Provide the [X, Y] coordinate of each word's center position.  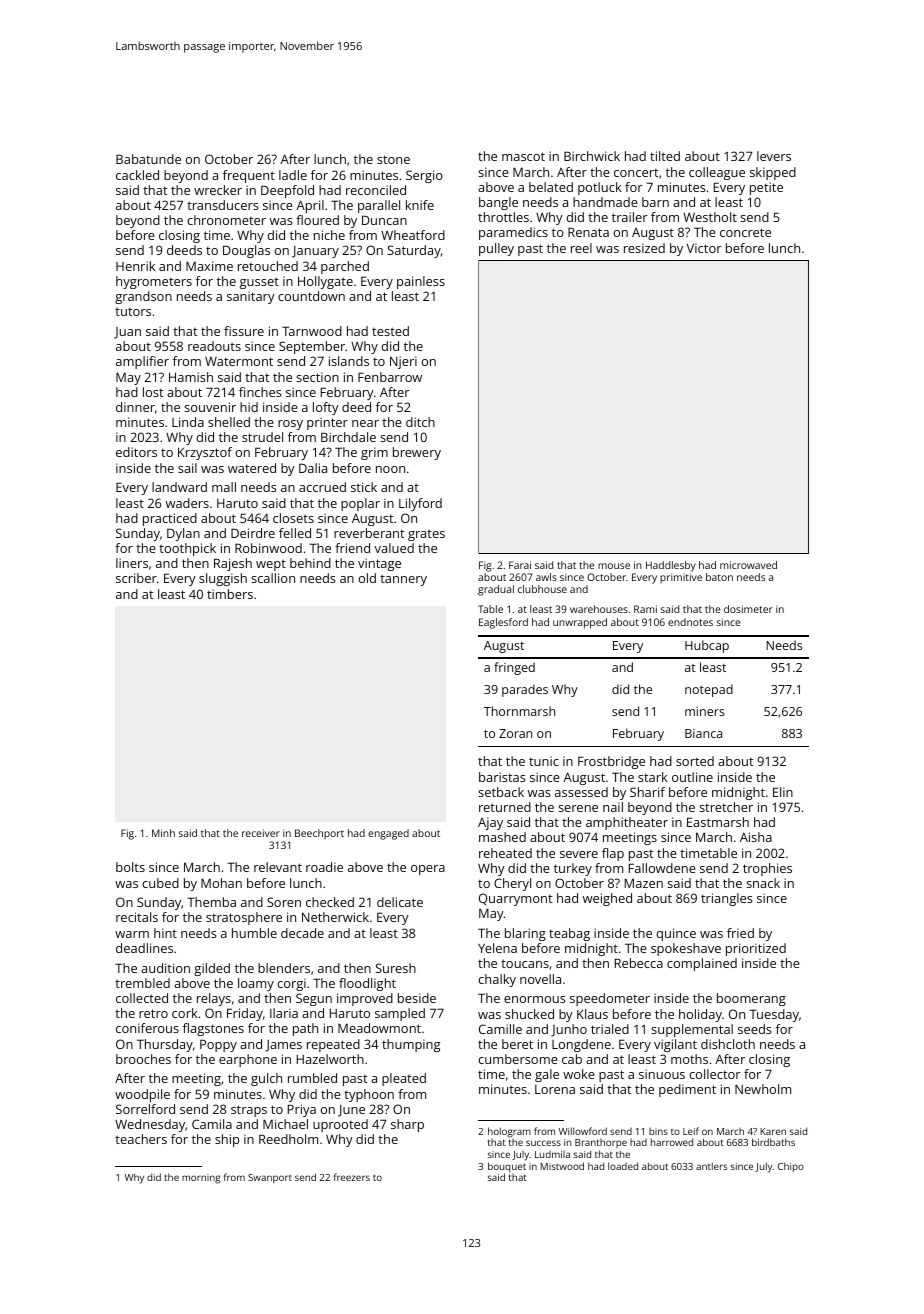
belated [551, 187]
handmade [605, 202]
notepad [709, 690]
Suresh [396, 968]
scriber [136, 578]
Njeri [403, 362]
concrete [745, 232]
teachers [141, 1139]
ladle [293, 175]
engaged [388, 834]
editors [136, 452]
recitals [137, 917]
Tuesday [774, 1015]
